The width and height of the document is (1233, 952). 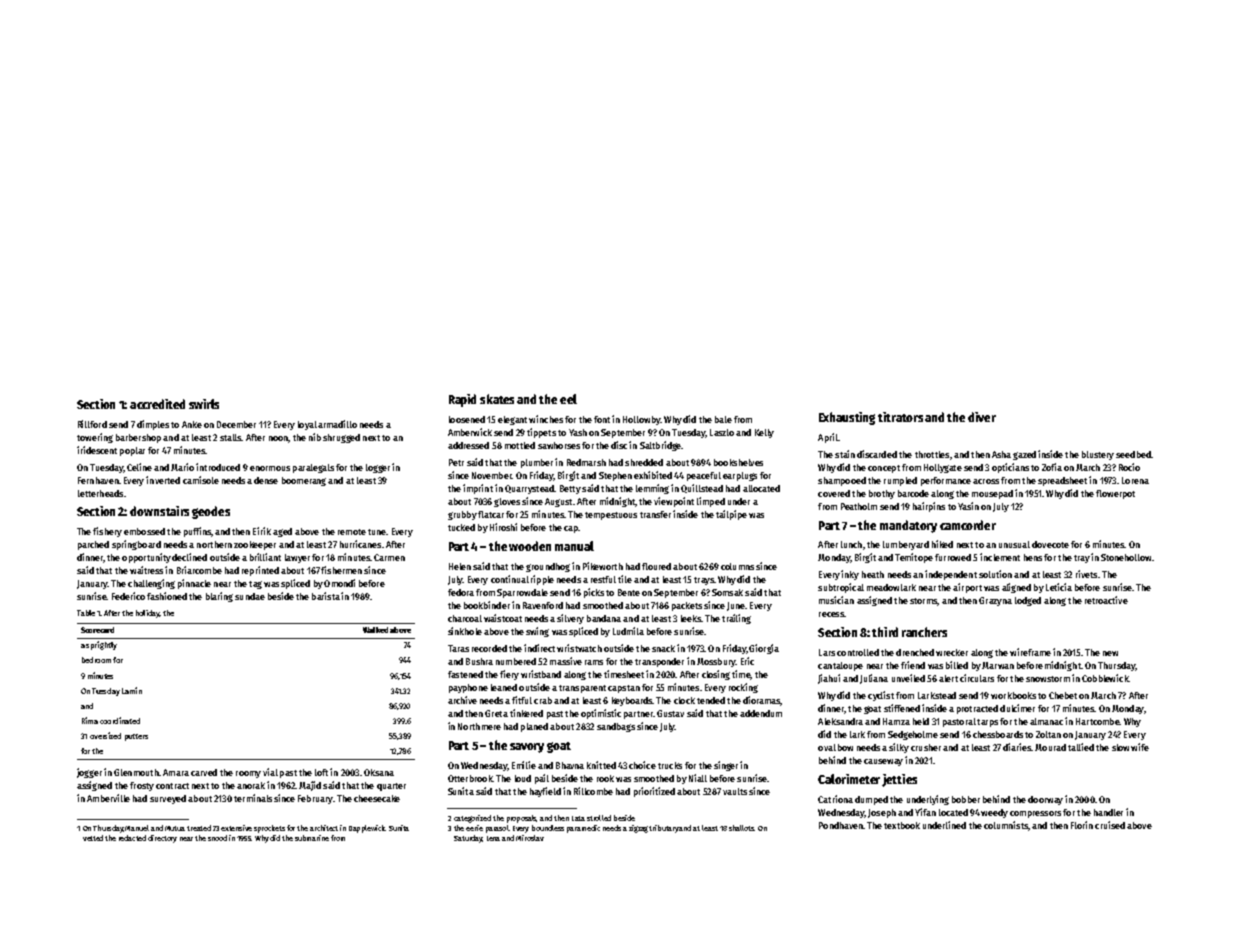 What do you see at coordinates (902, 825) in the document?
I see `textbook` at bounding box center [902, 825].
